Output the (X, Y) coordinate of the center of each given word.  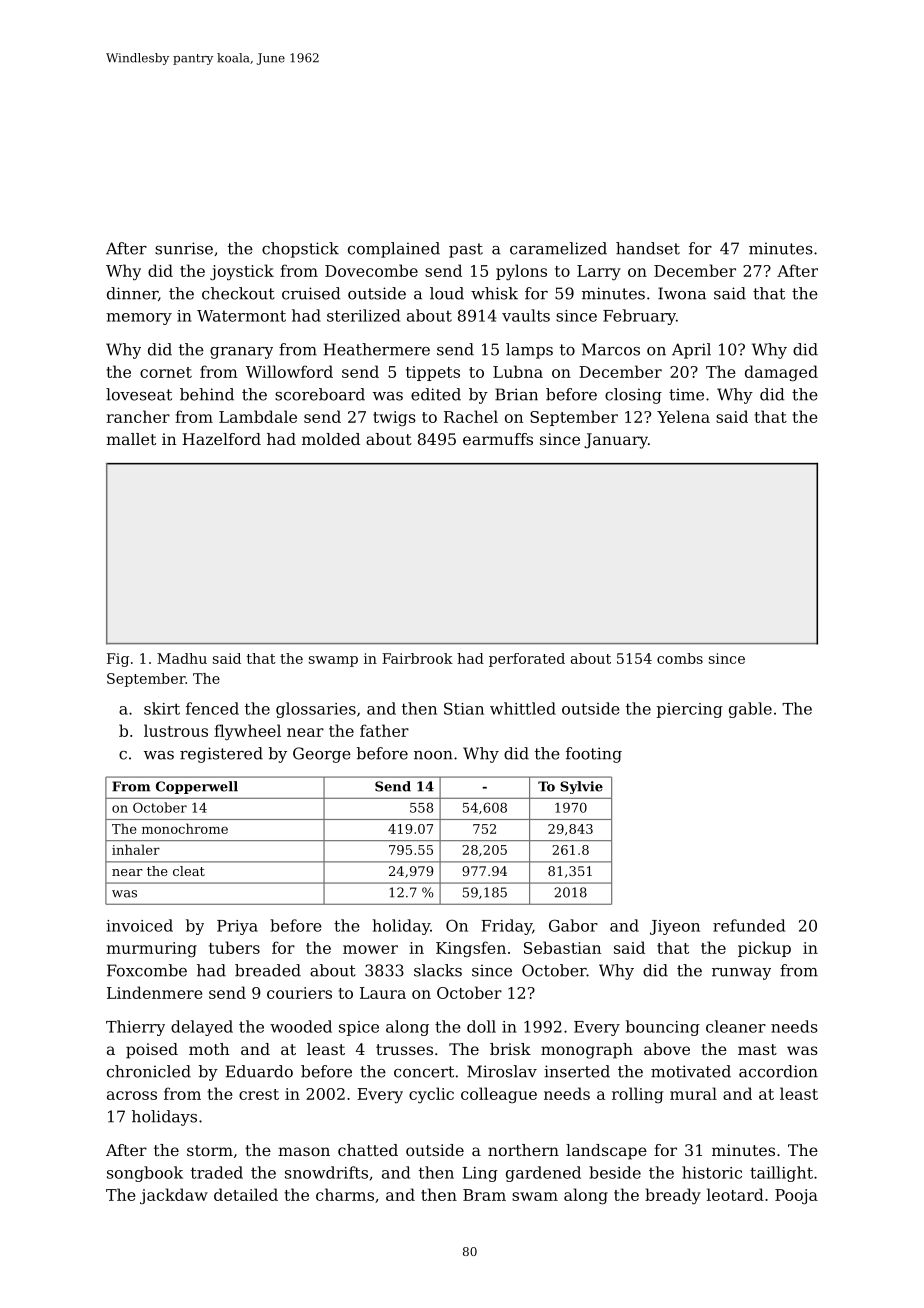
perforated (527, 660)
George (322, 755)
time (686, 394)
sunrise (184, 248)
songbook (145, 1174)
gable (750, 710)
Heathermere (377, 349)
